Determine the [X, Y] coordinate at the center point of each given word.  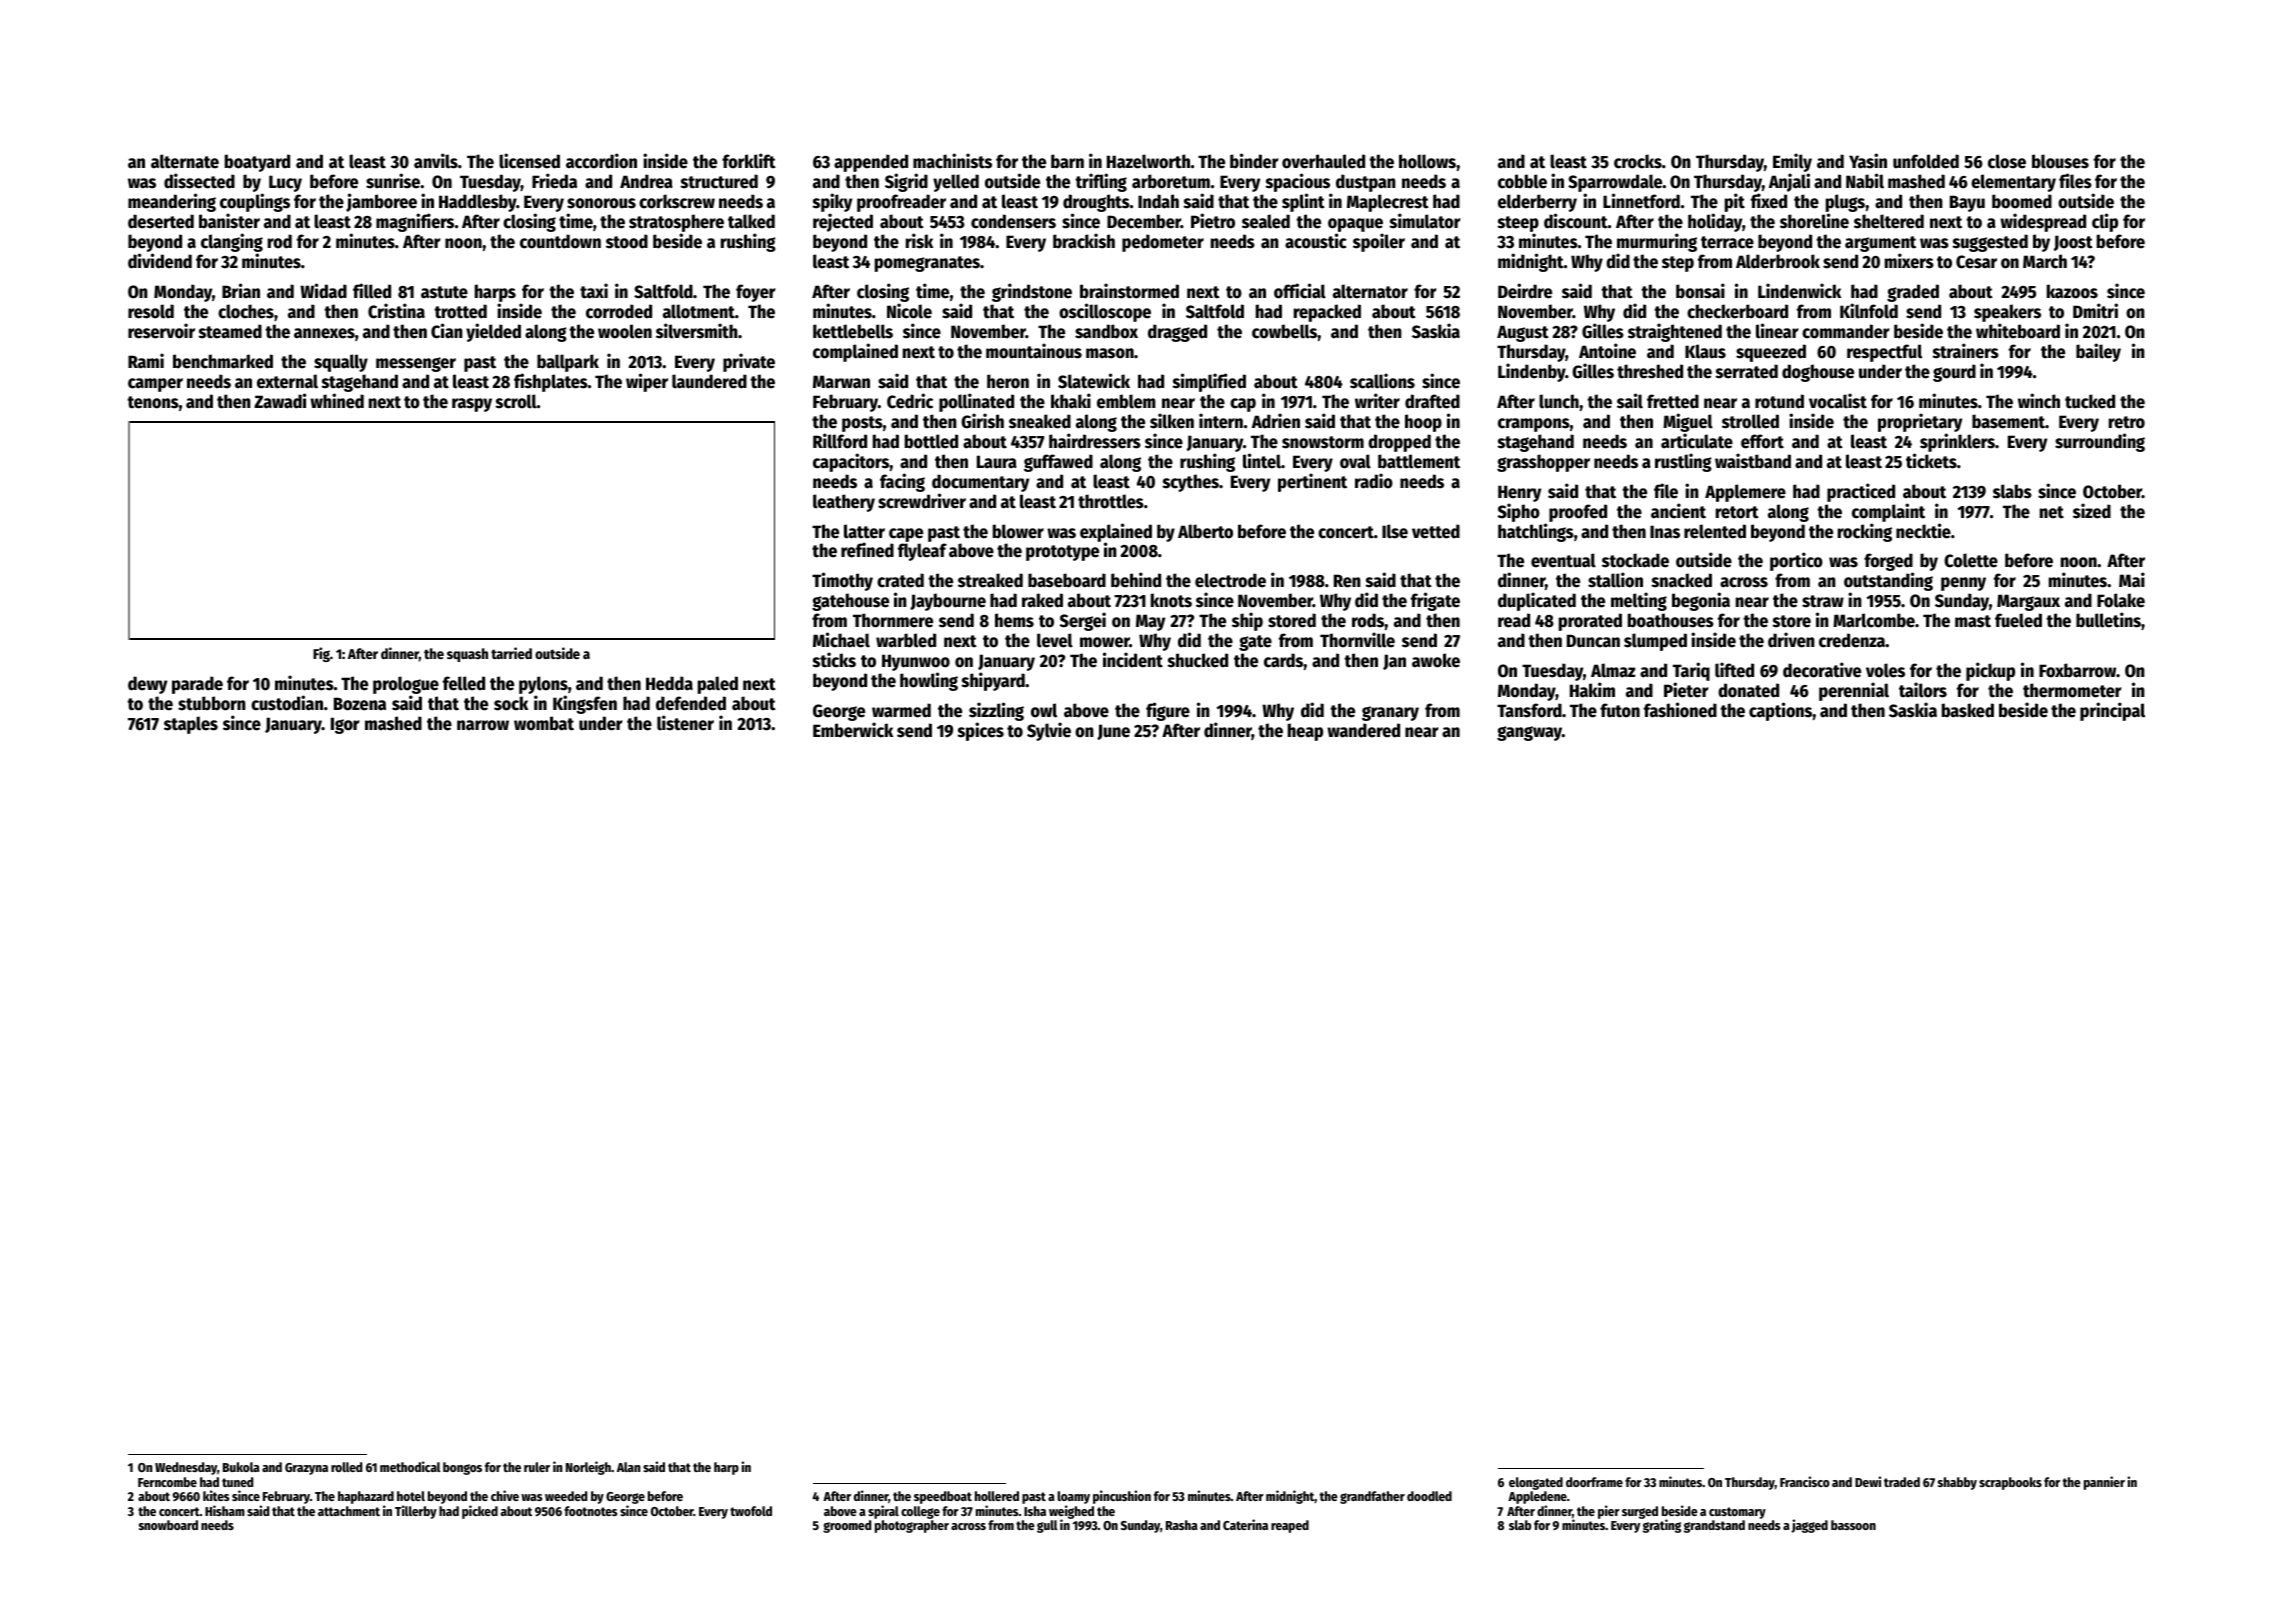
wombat [544, 723]
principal [2112, 711]
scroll [516, 401]
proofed [1578, 513]
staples [191, 725]
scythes [1191, 483]
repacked [1327, 313]
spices [981, 731]
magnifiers [415, 222]
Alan [628, 1467]
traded [1902, 1482]
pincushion [1122, 1497]
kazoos [2072, 291]
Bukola [241, 1467]
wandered [1363, 730]
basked [1968, 710]
